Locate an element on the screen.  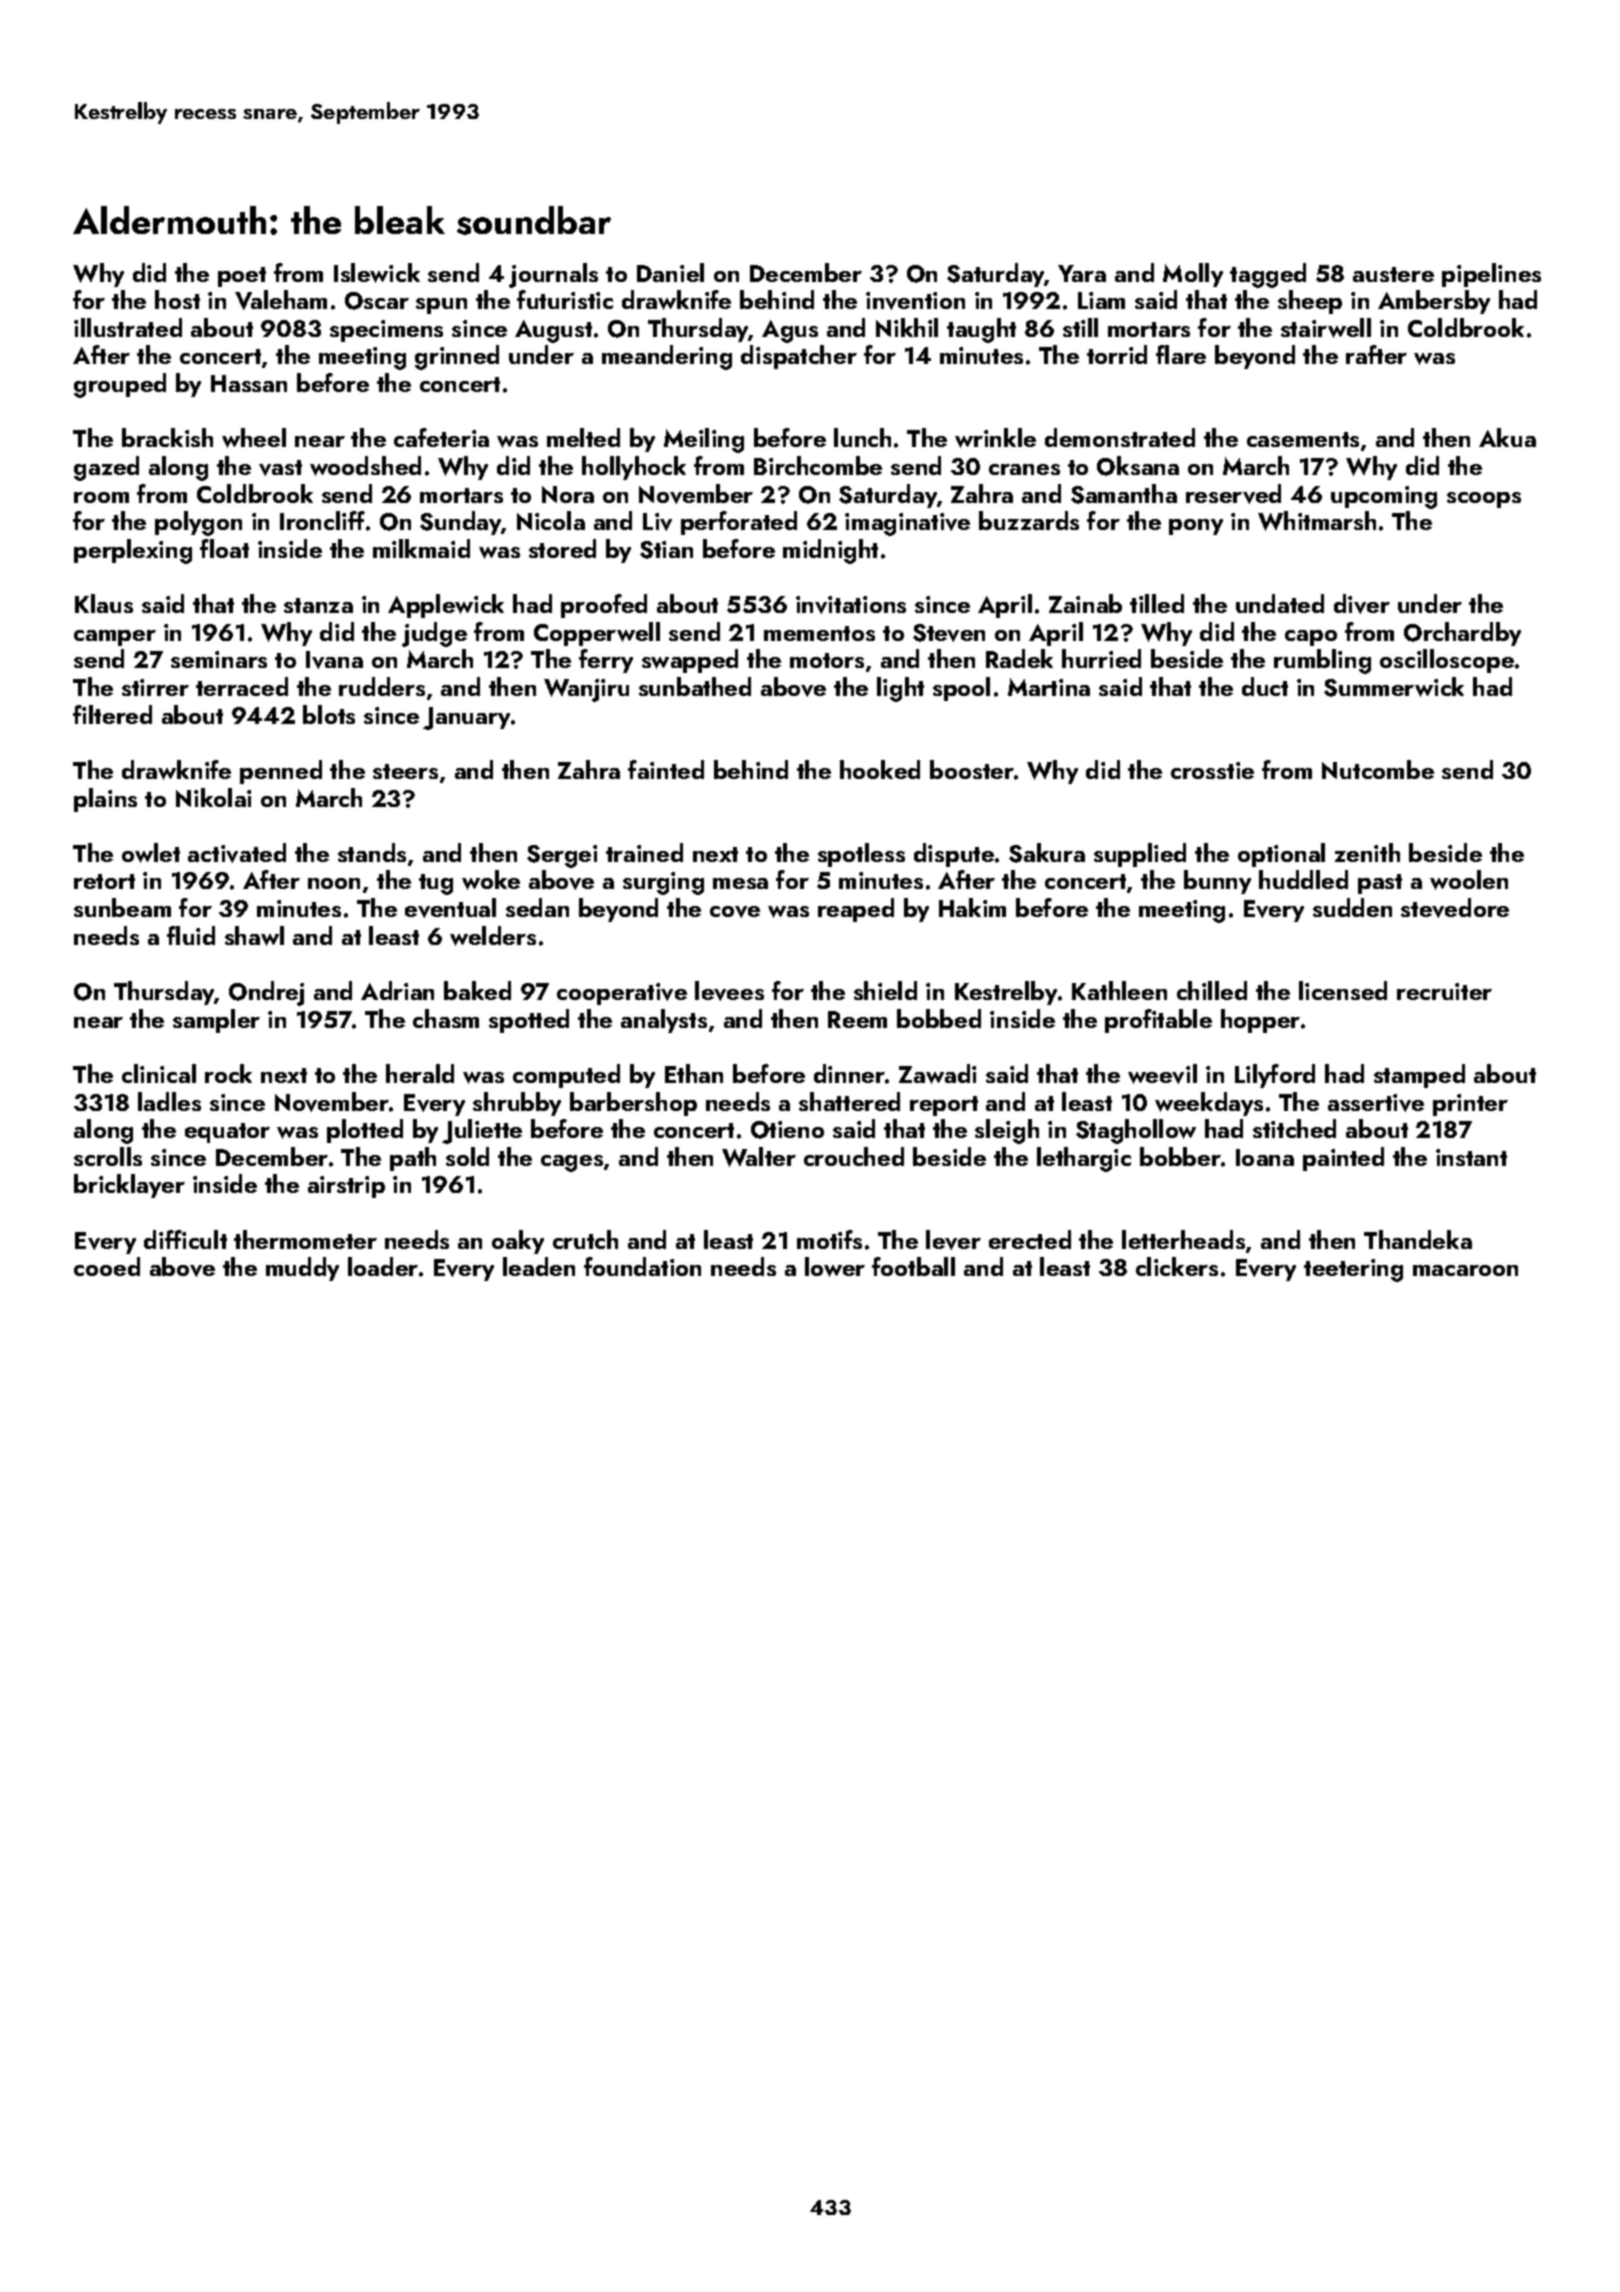
stored is located at coordinates (562, 548).
